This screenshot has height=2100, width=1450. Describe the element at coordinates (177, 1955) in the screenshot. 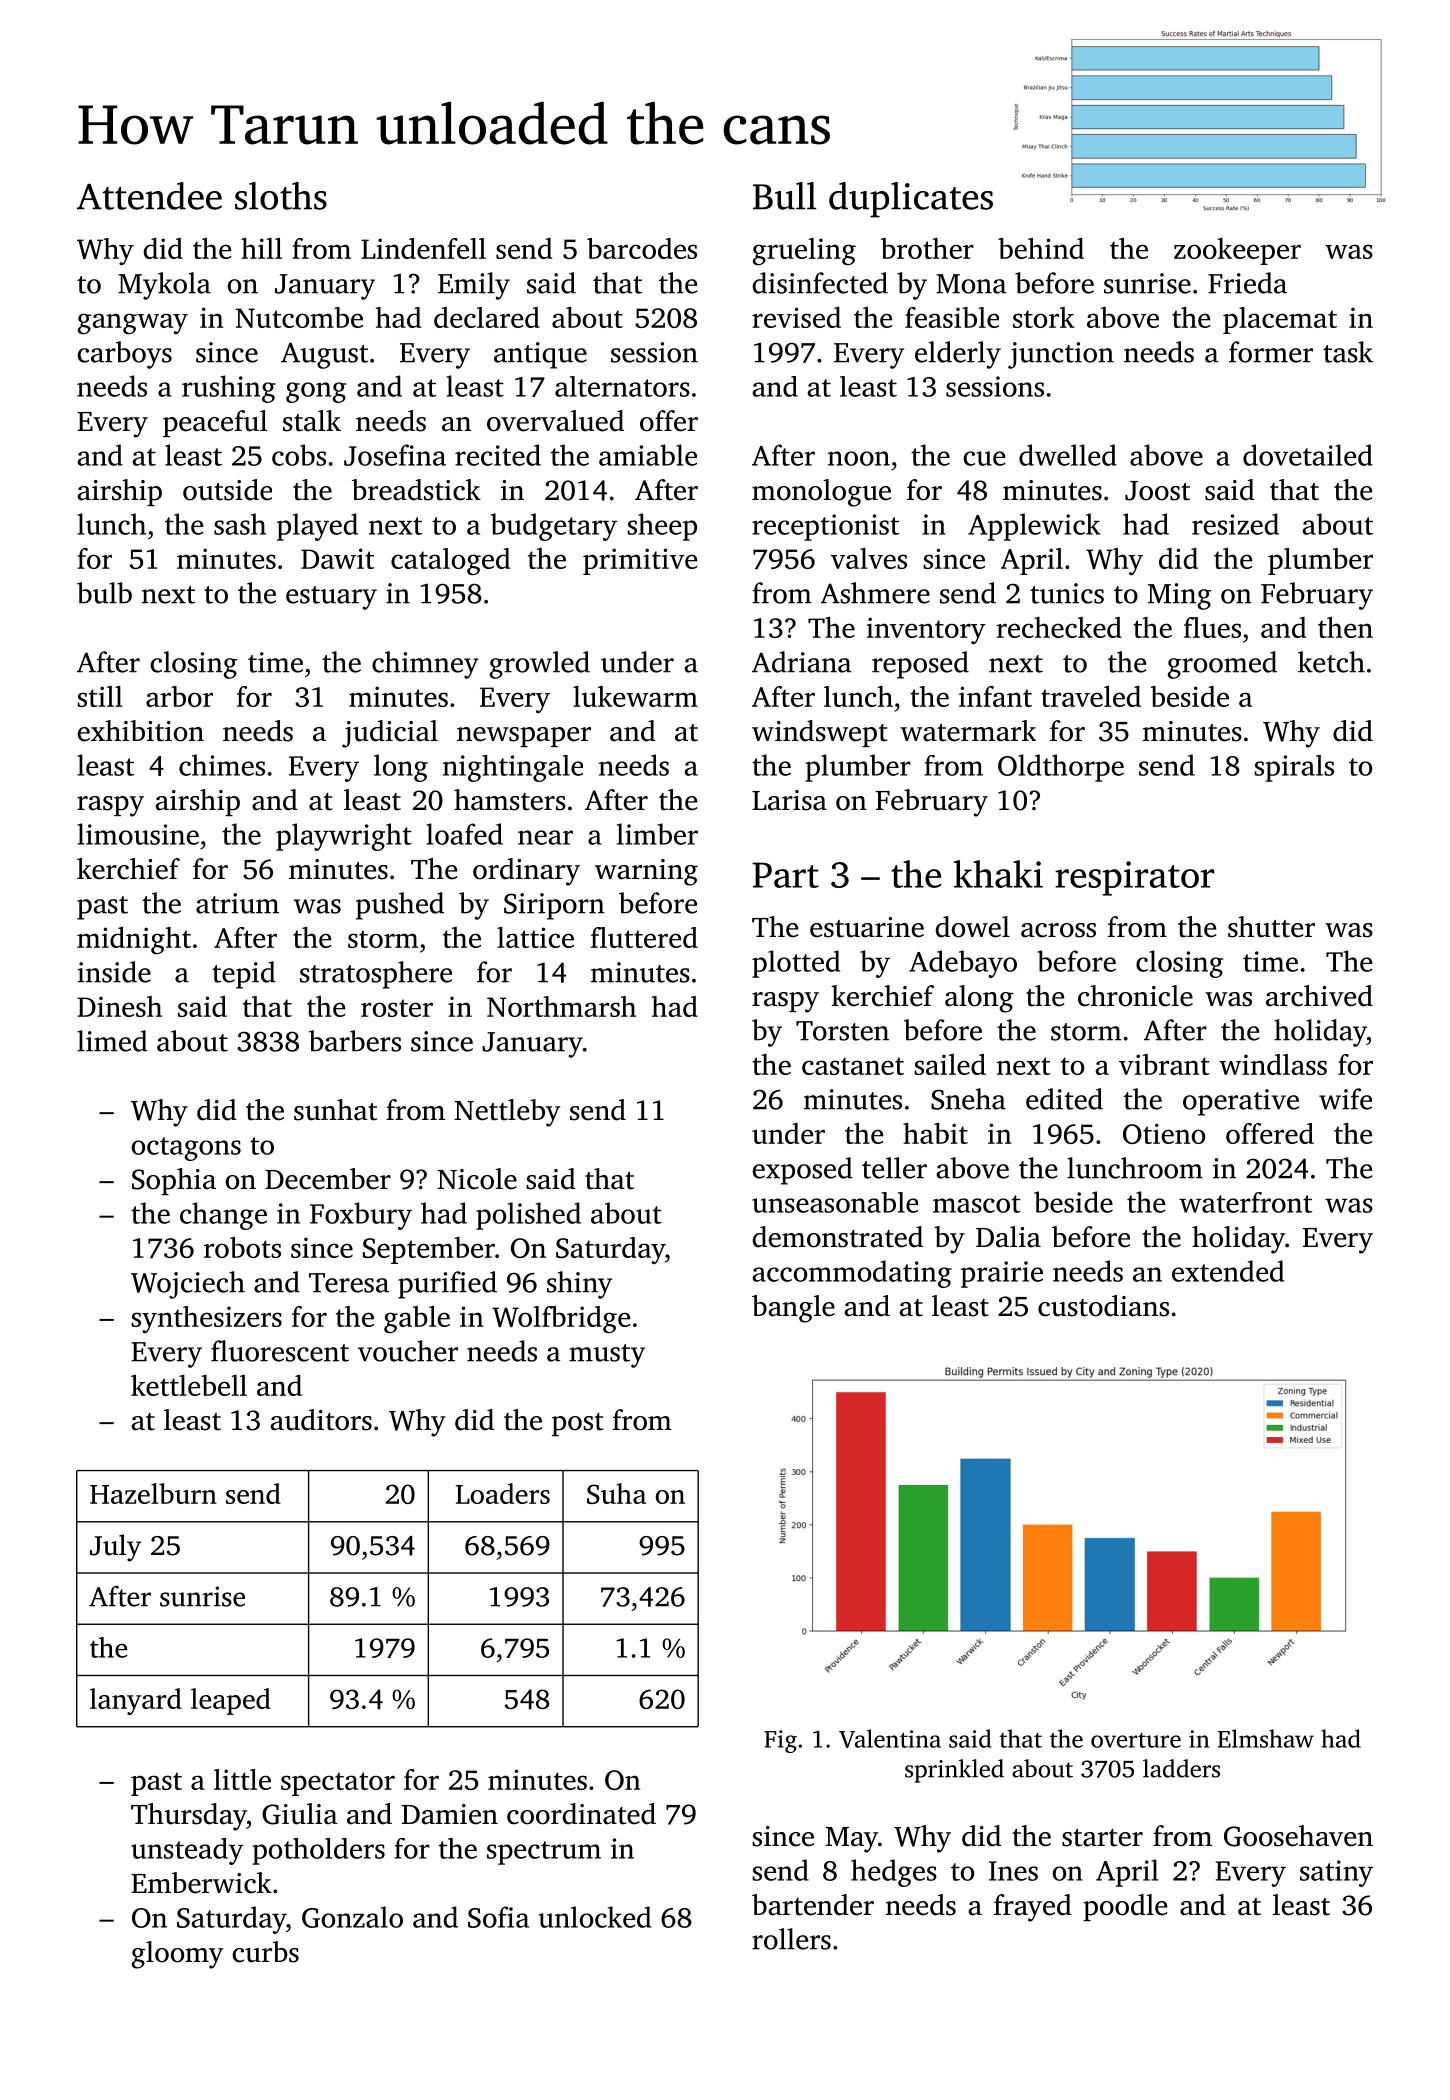

I see `gloomy` at that location.
